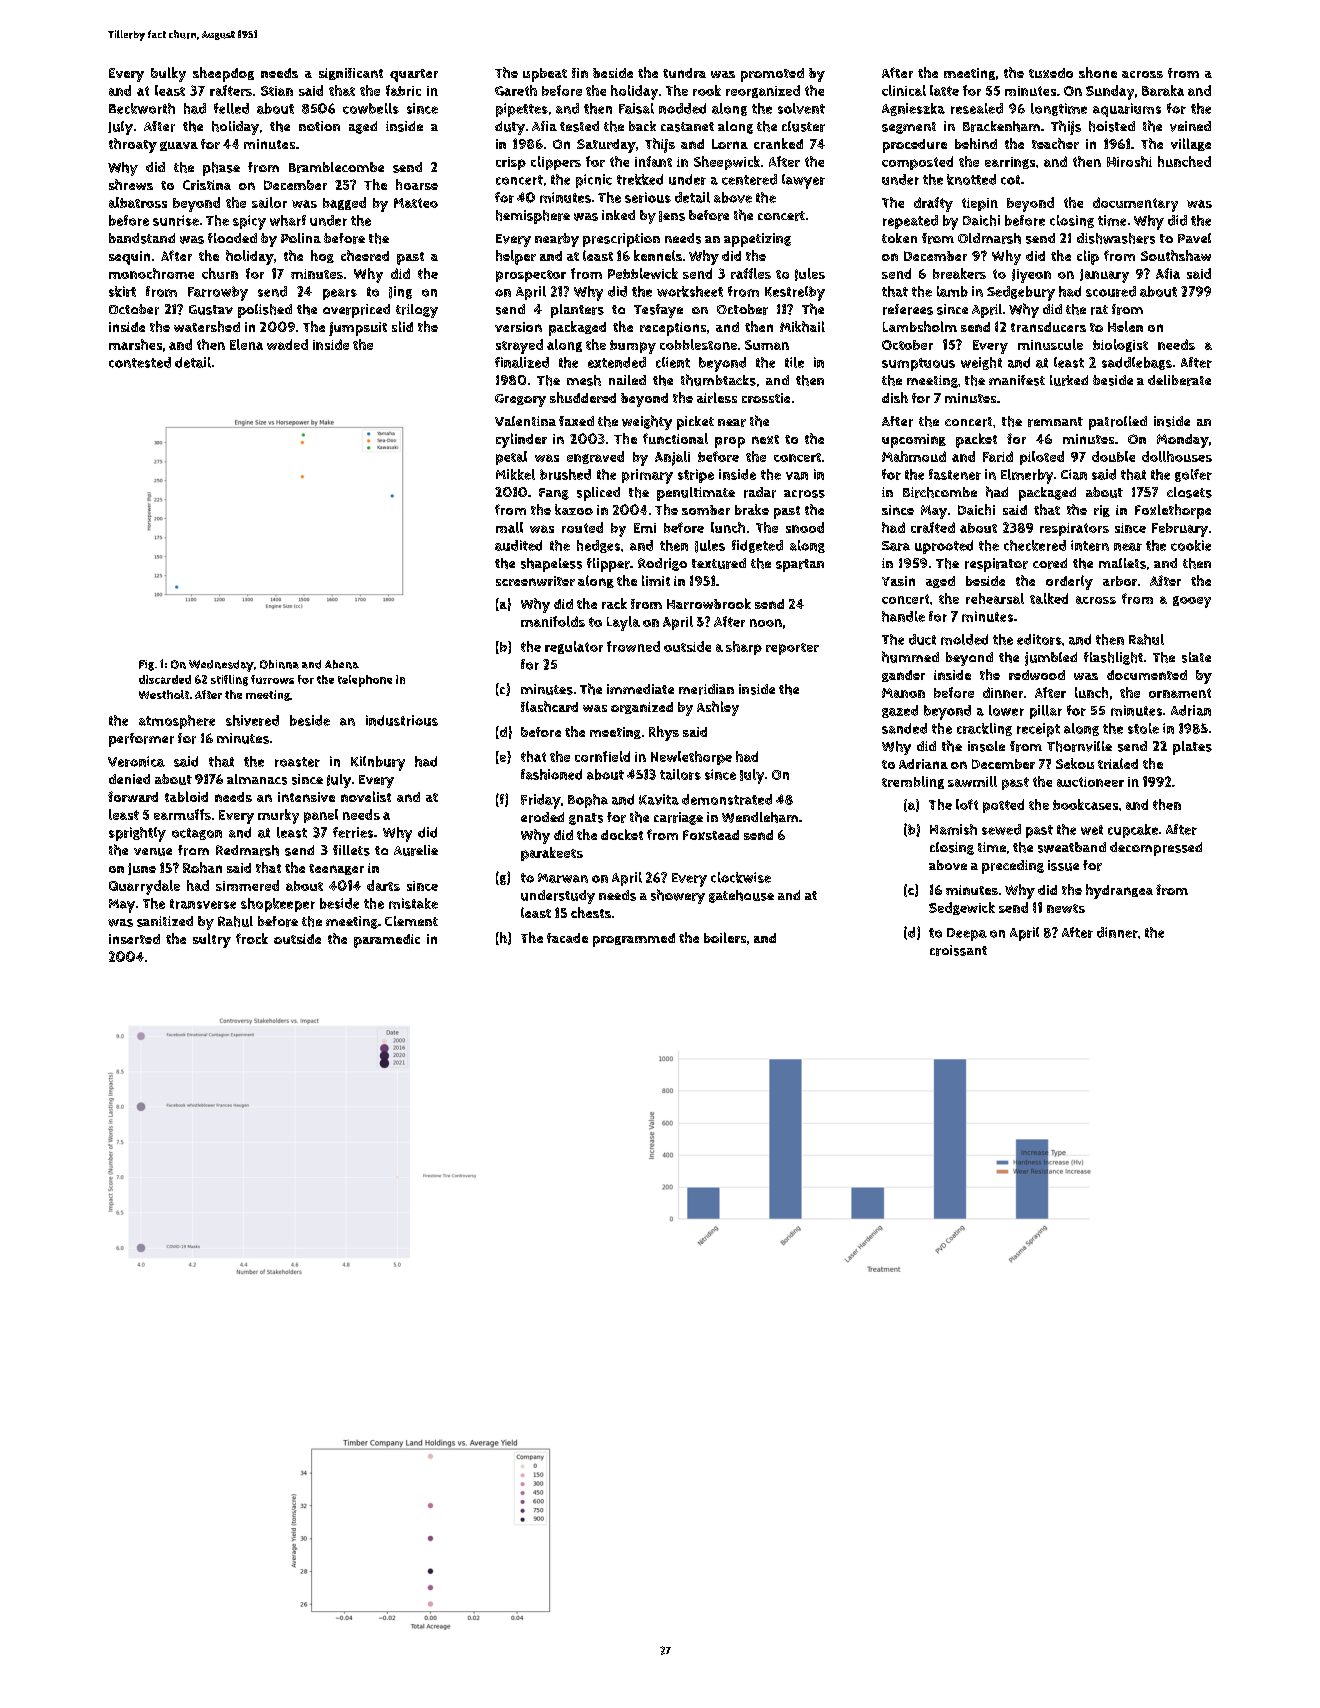 The width and height of the document is (1320, 1708). What do you see at coordinates (958, 950) in the document?
I see `croissant` at bounding box center [958, 950].
